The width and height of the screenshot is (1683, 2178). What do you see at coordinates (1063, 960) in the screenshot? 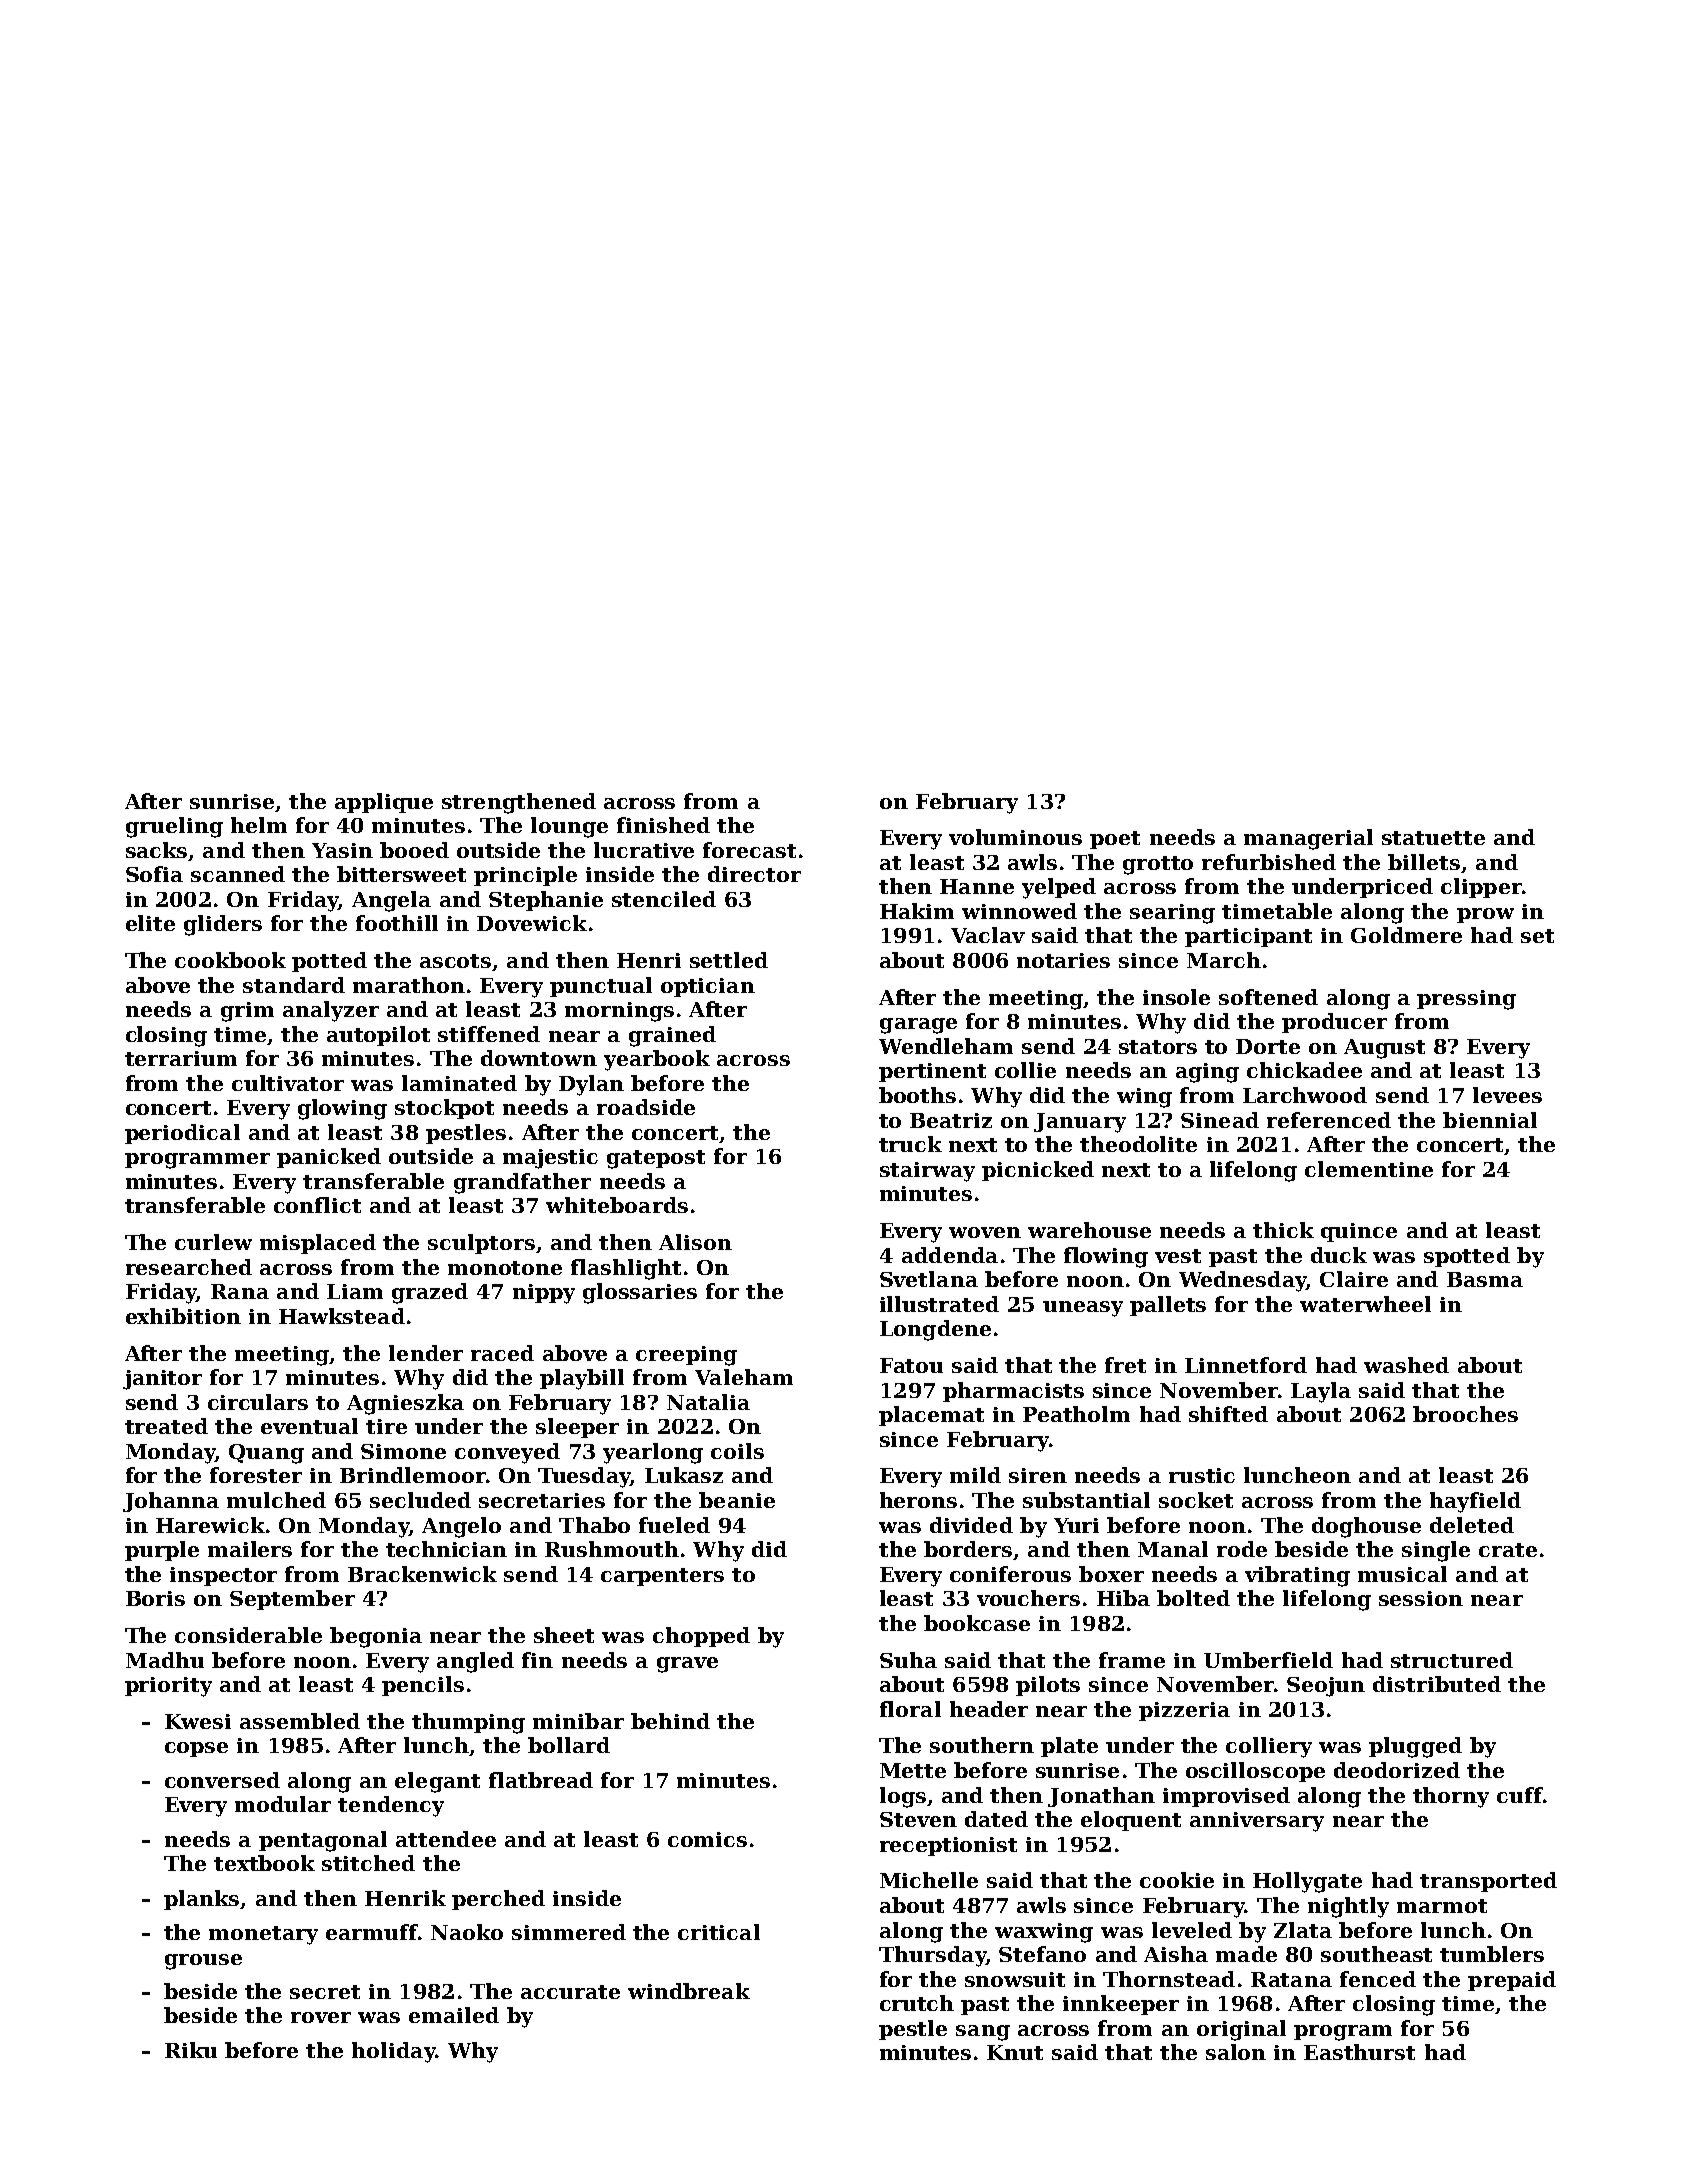
I see `notaries` at bounding box center [1063, 960].
